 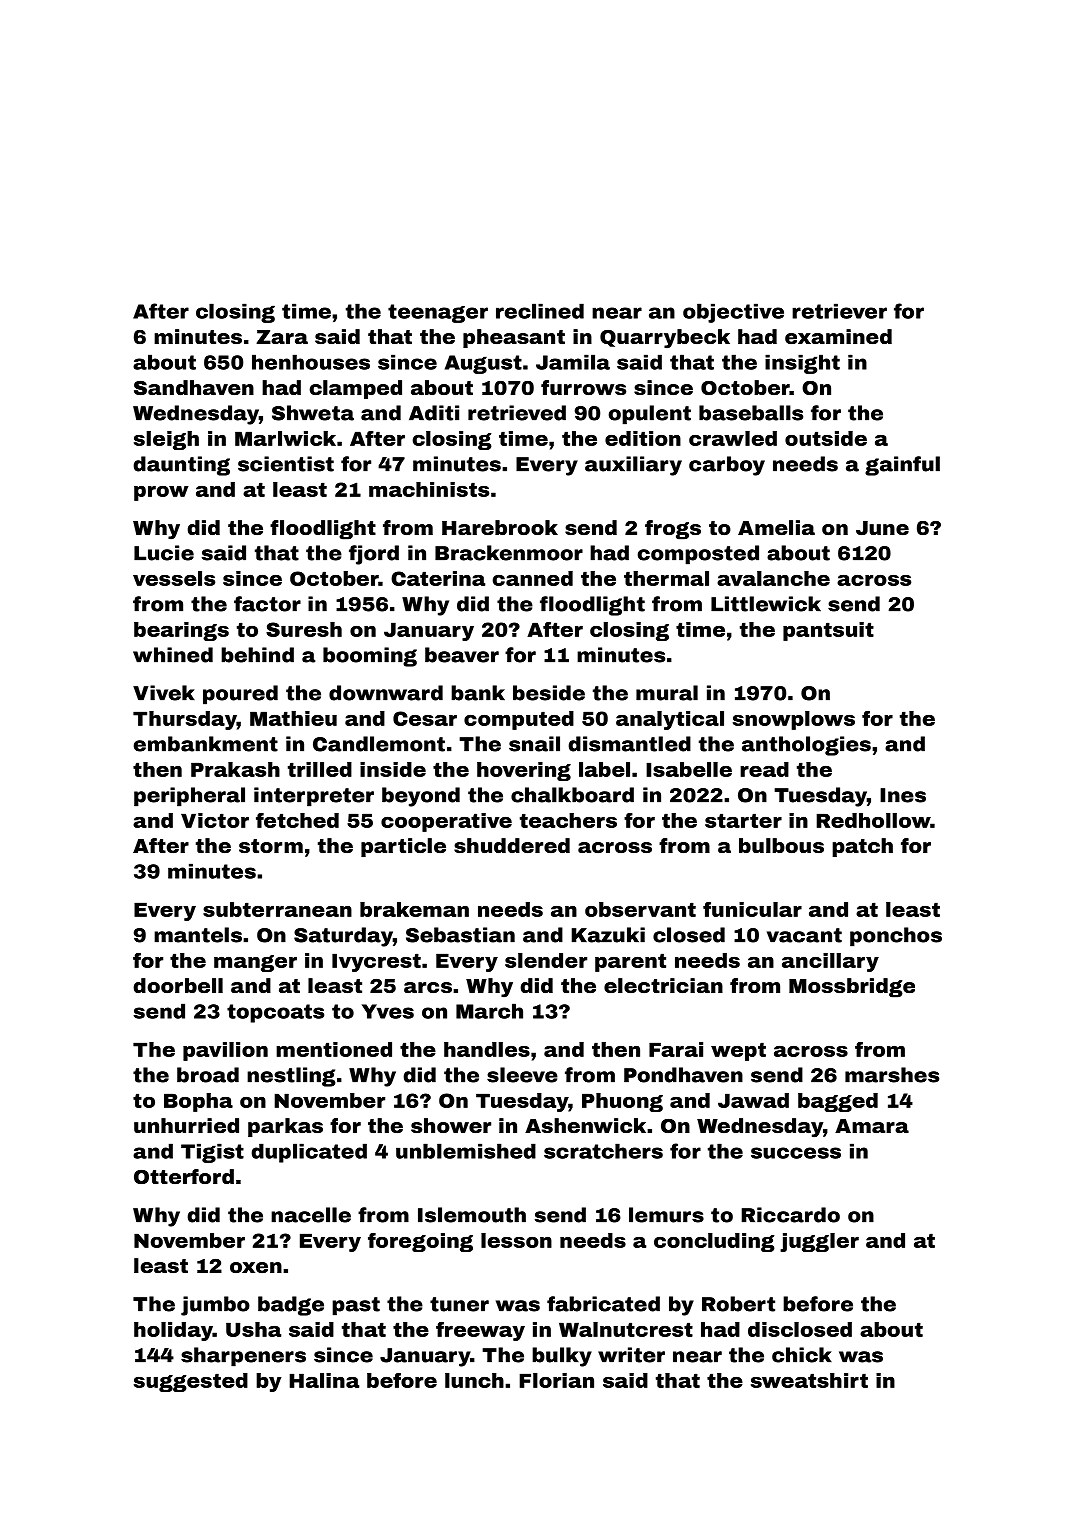 I want to click on vacant, so click(x=804, y=935).
